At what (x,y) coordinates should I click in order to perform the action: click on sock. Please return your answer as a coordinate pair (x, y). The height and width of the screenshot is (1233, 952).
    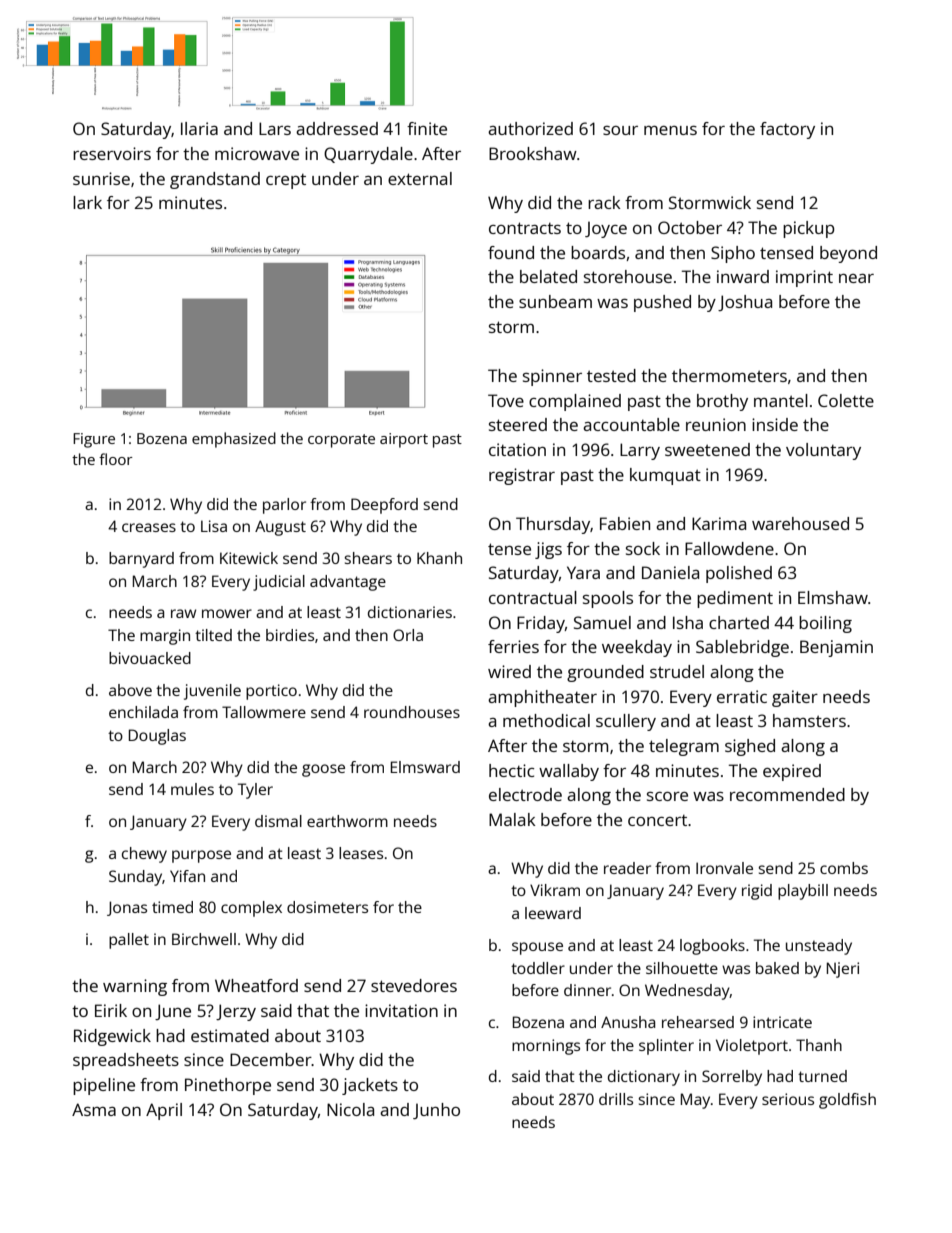
    Looking at the image, I should click on (643, 548).
